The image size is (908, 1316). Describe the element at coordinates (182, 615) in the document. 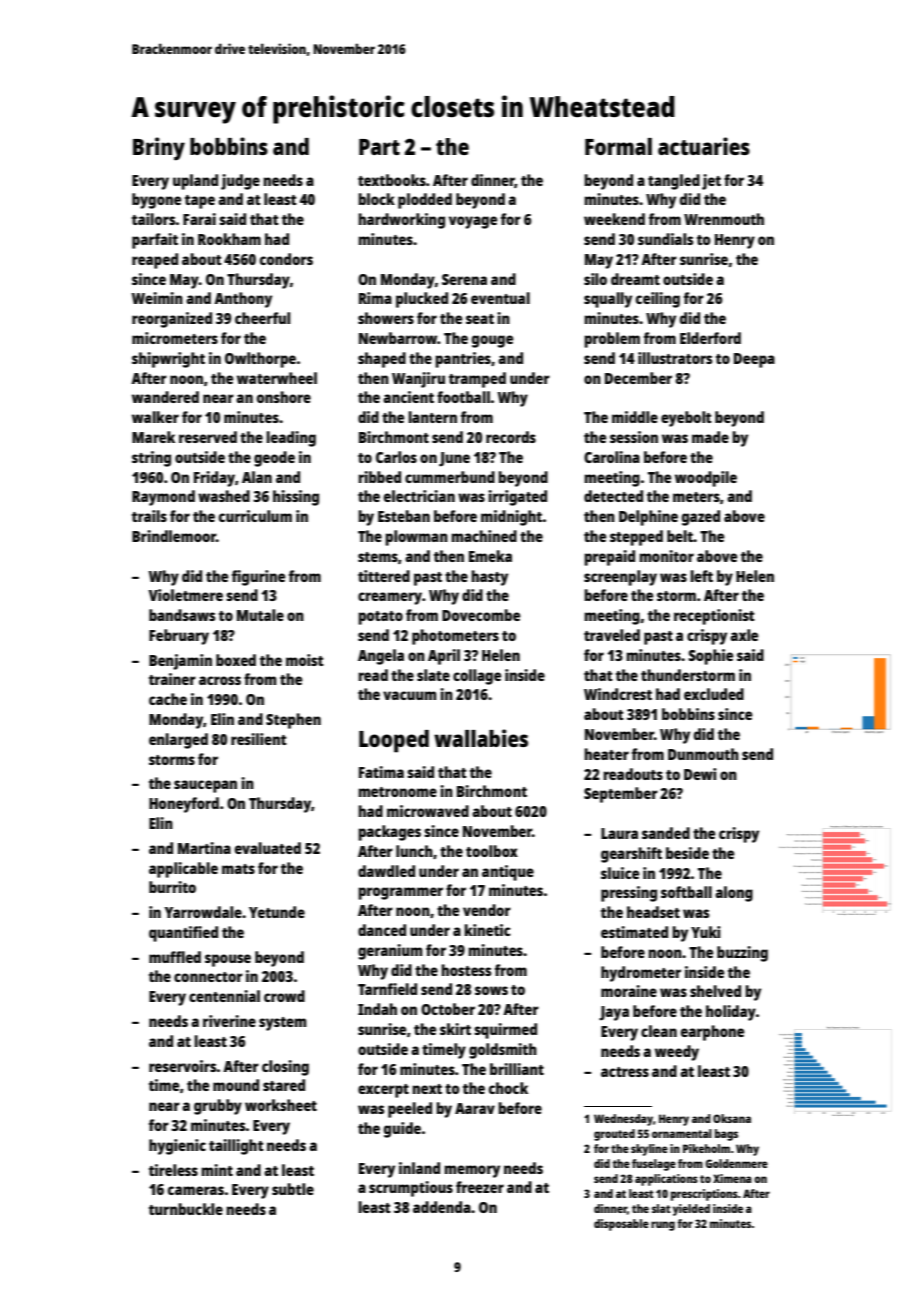

I see `bandsaws` at that location.
